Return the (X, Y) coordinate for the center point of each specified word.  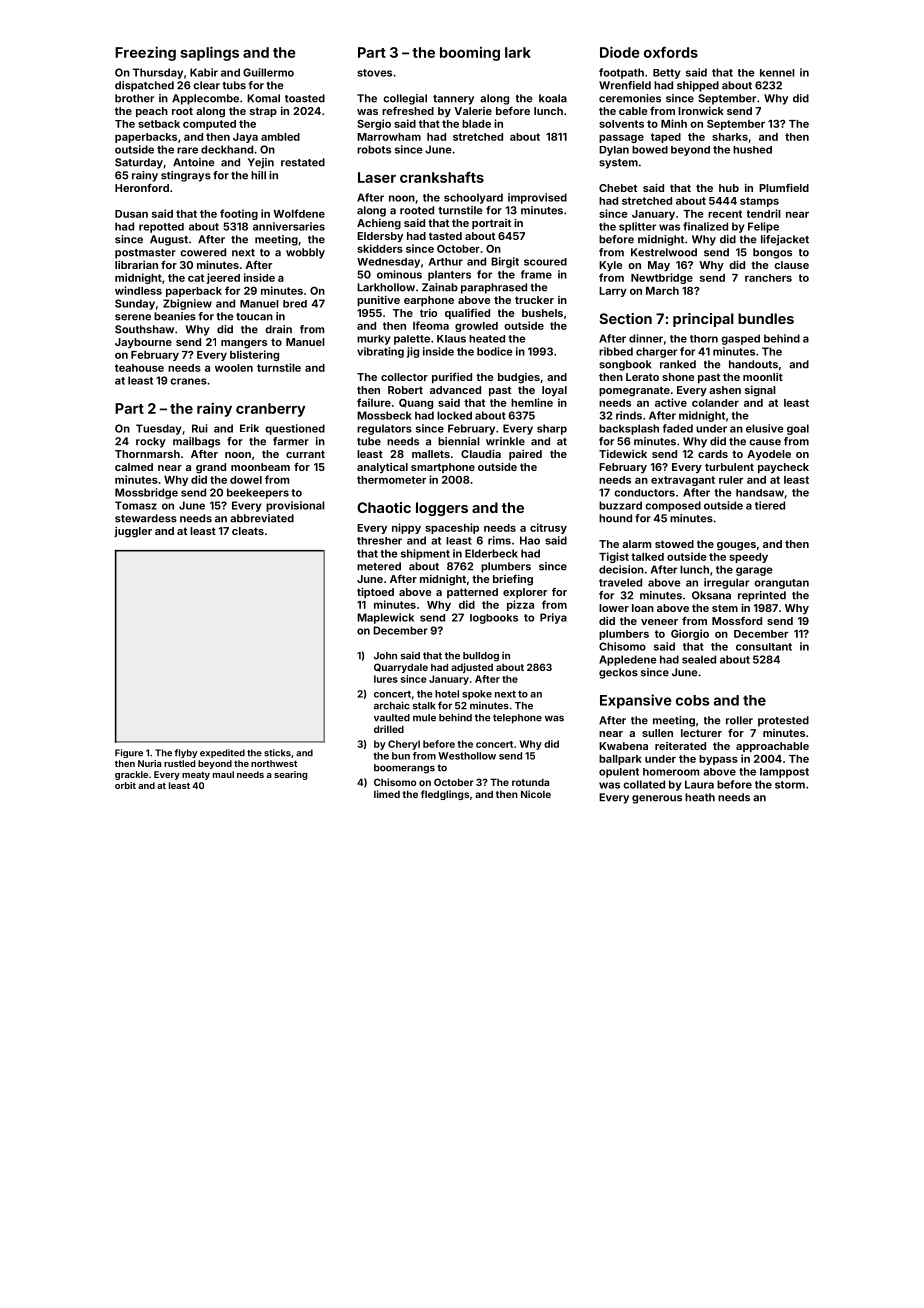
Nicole (536, 794)
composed (673, 506)
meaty (196, 776)
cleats (248, 531)
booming (470, 54)
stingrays (186, 176)
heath (700, 797)
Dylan (614, 151)
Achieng (379, 224)
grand (211, 468)
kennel (777, 73)
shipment (425, 554)
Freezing (145, 53)
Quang (416, 404)
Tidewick (623, 453)
